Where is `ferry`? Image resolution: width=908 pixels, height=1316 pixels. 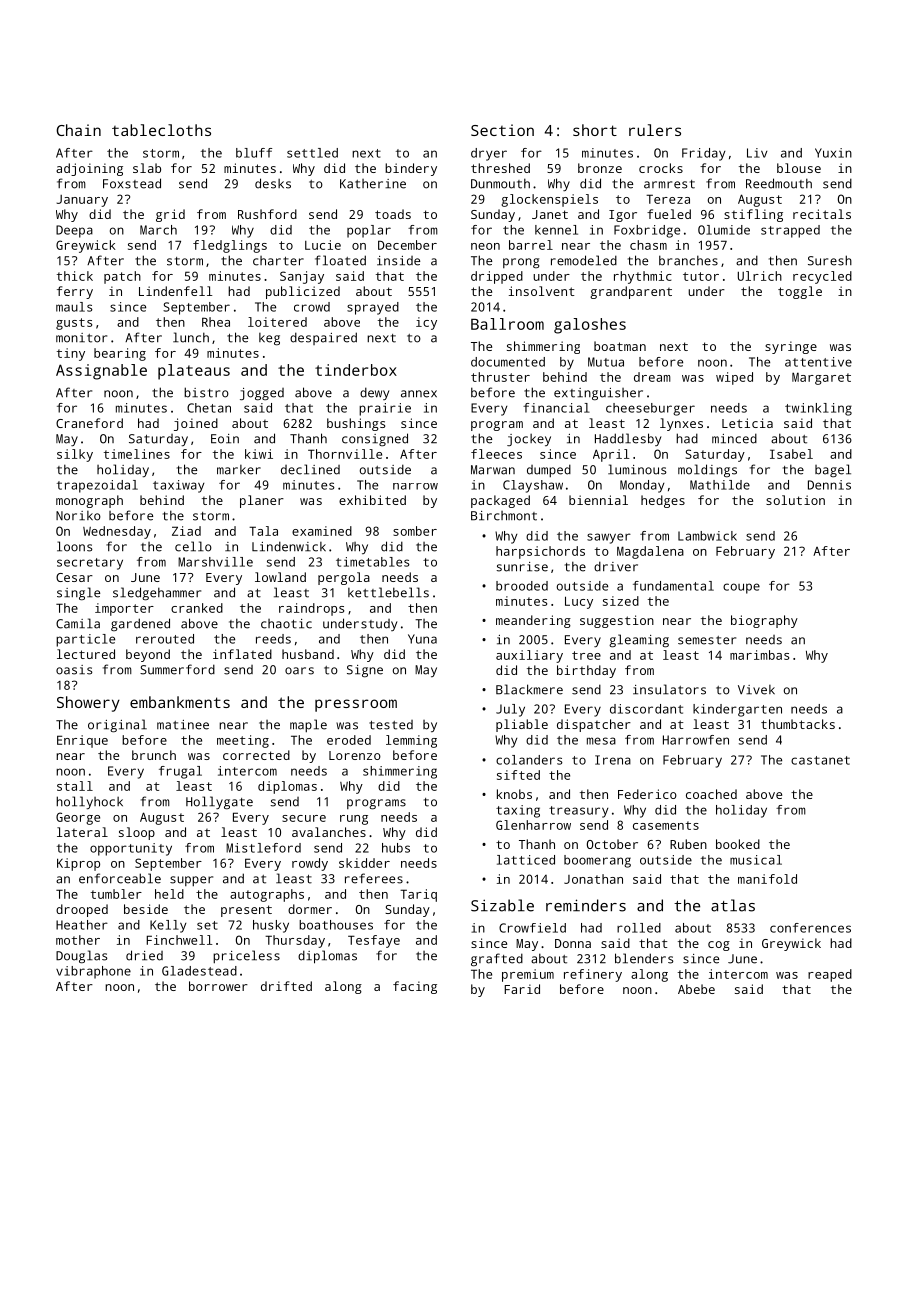
ferry is located at coordinates (75, 292).
